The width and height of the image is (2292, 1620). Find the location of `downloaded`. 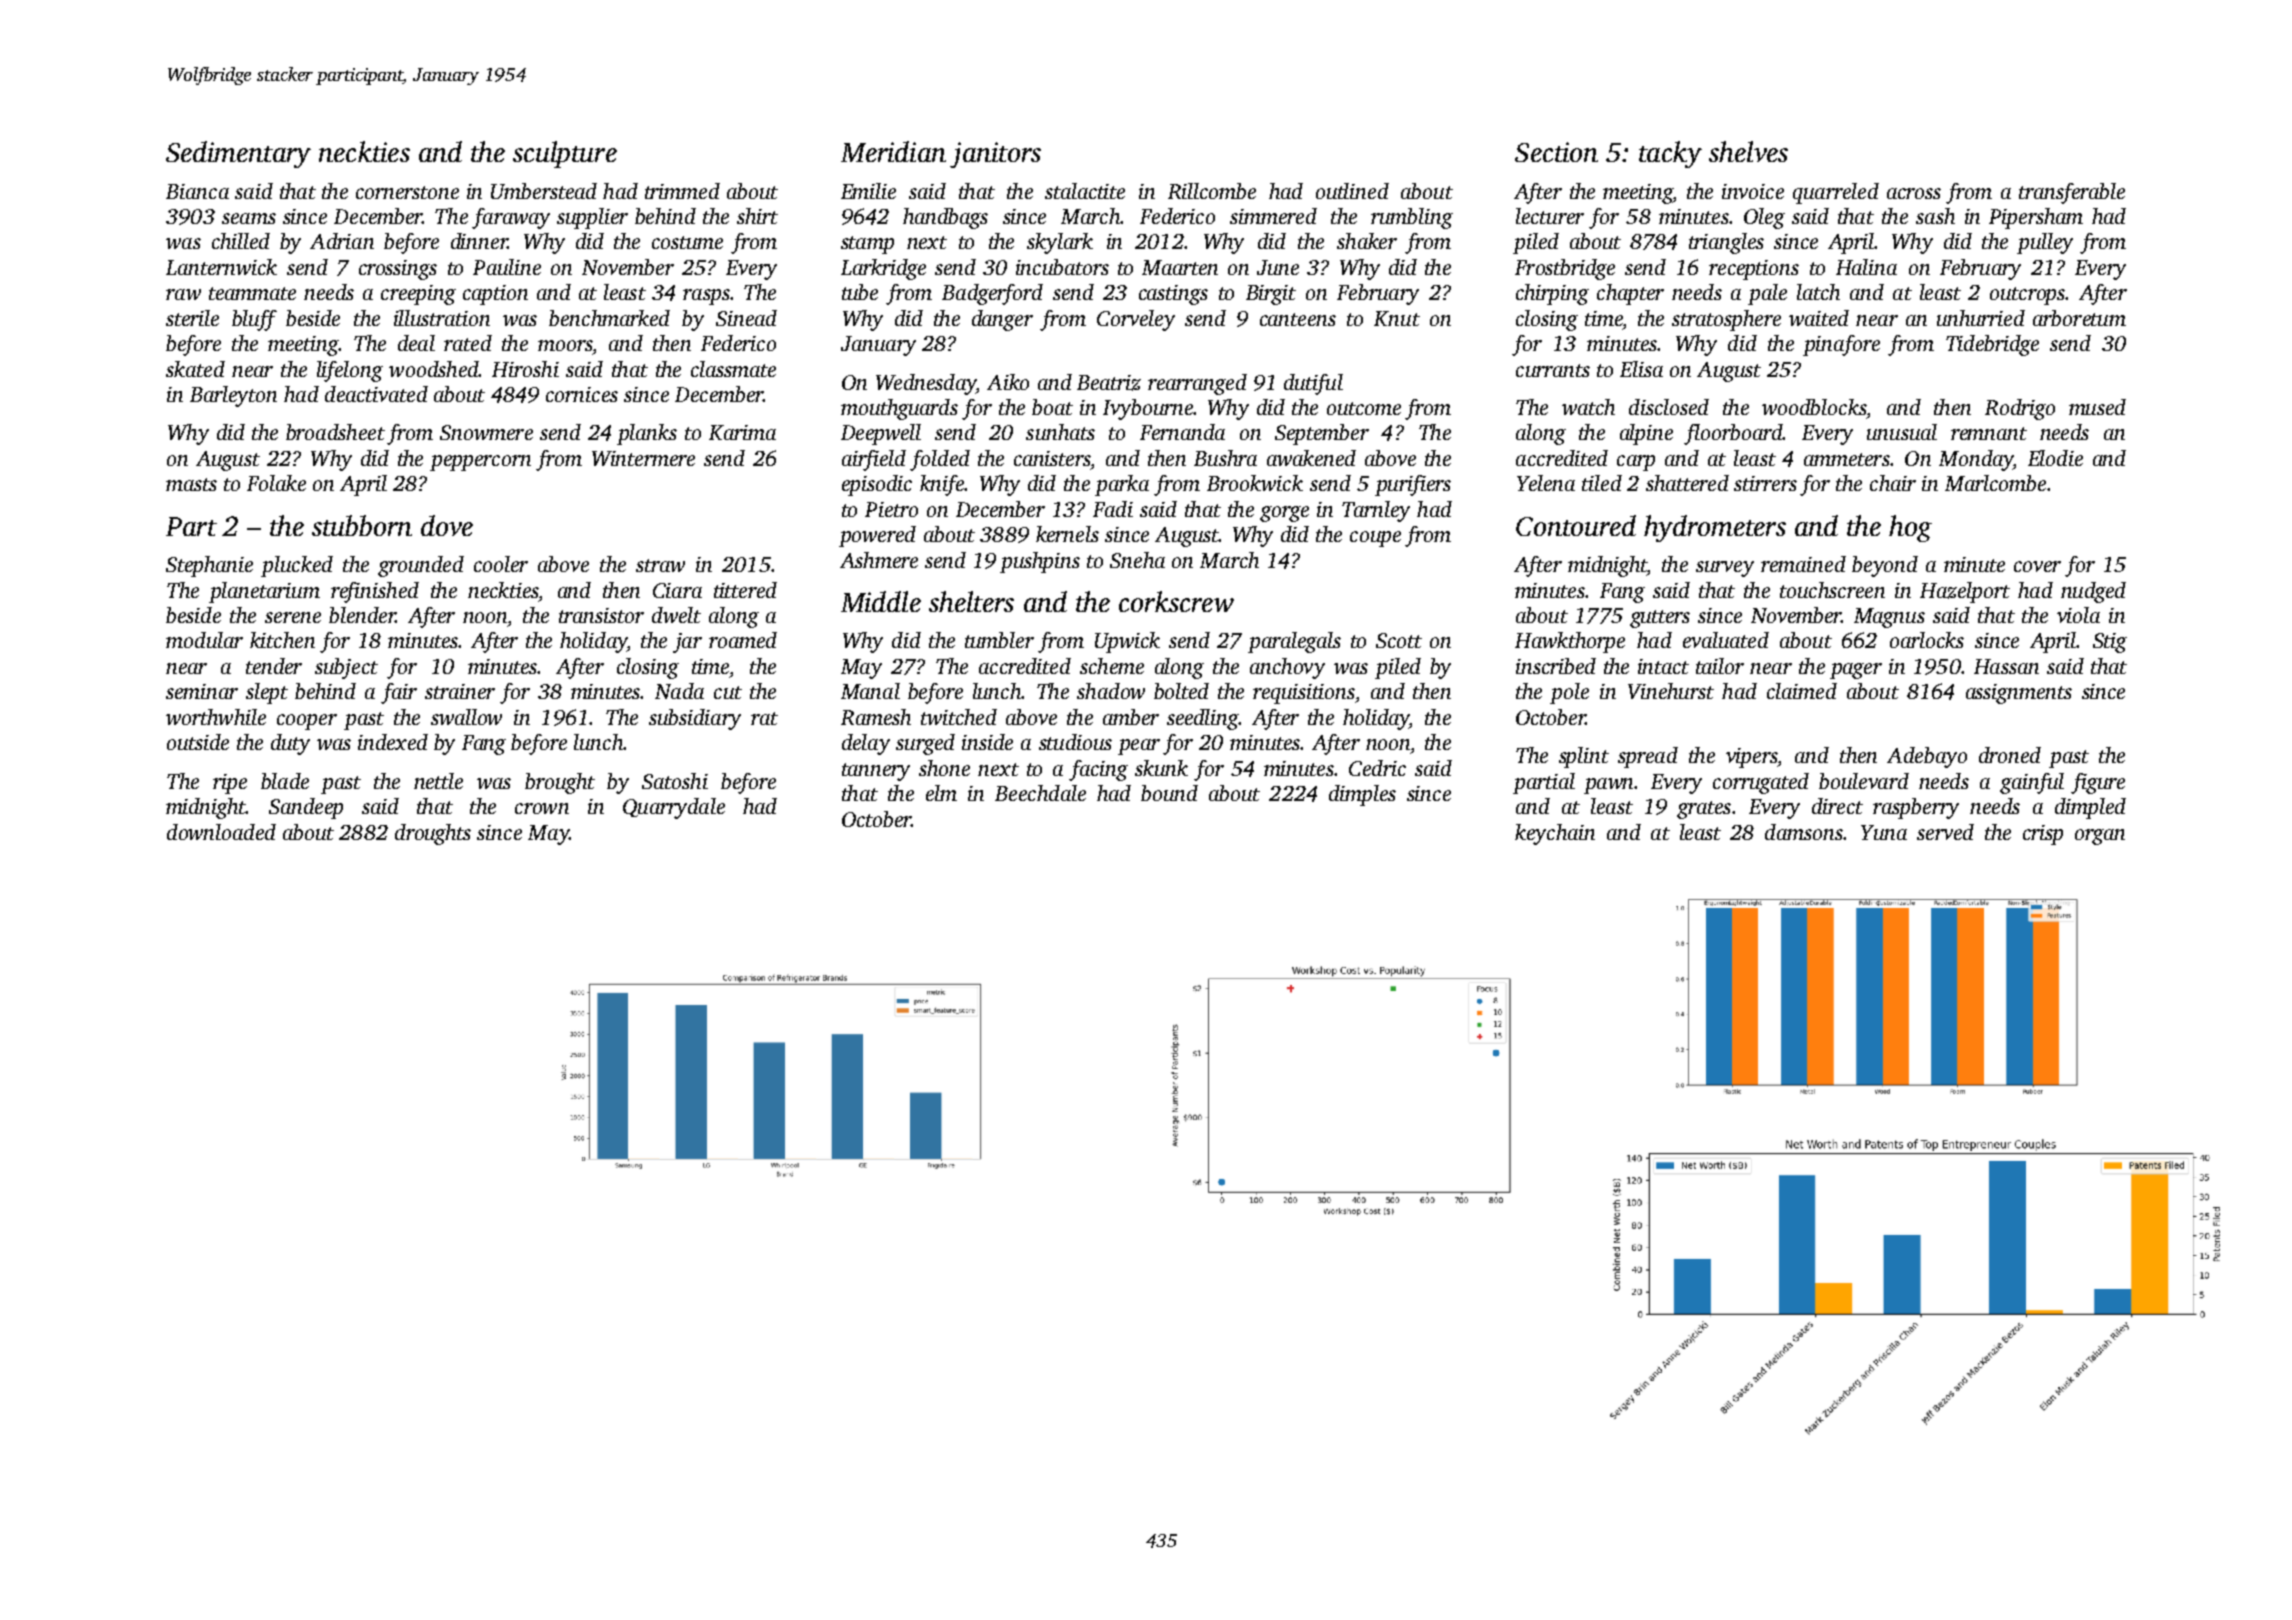

downloaded is located at coordinates (221, 832).
